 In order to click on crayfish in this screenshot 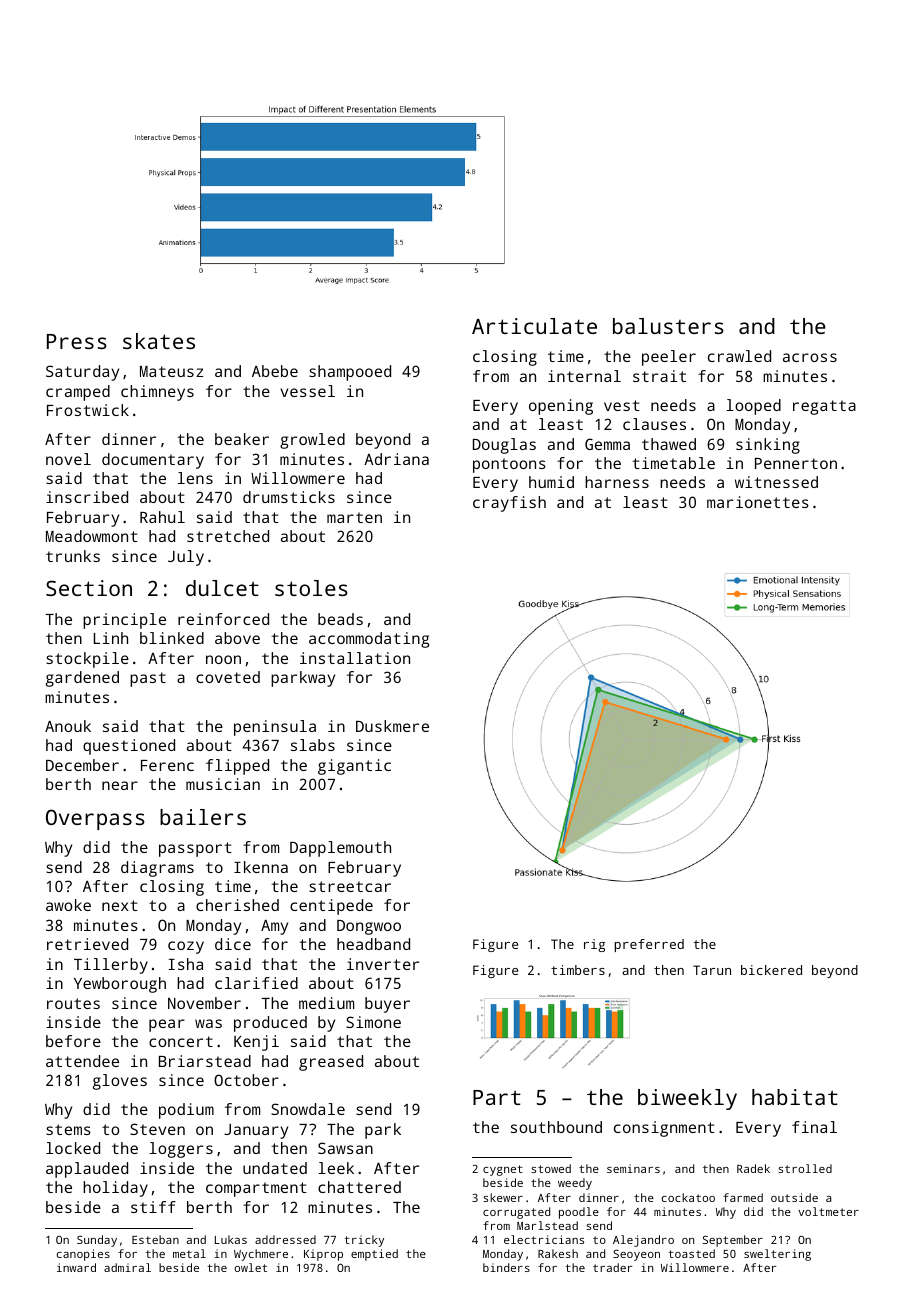, I will do `click(509, 504)`.
